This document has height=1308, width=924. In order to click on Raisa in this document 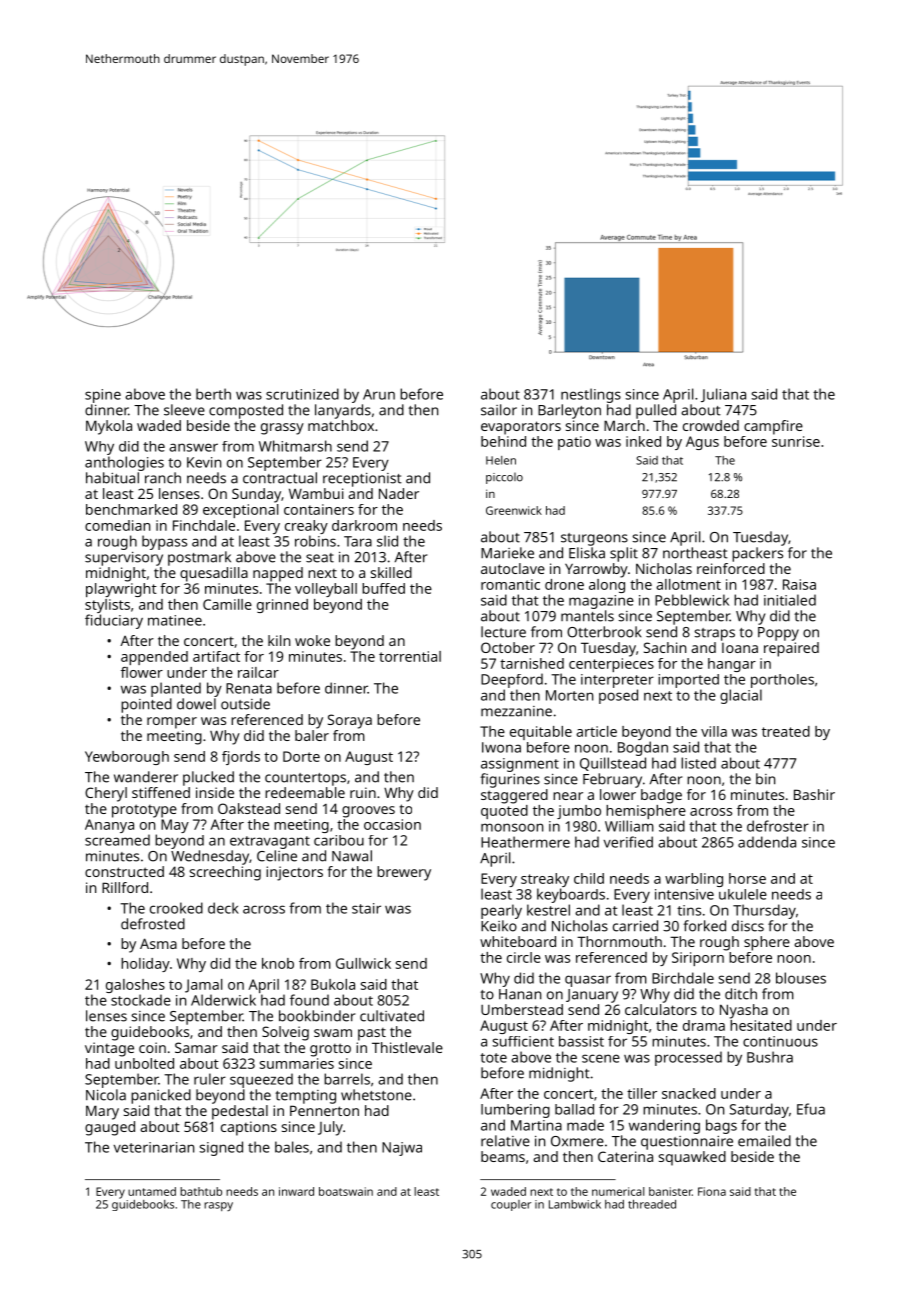, I will do `click(799, 584)`.
